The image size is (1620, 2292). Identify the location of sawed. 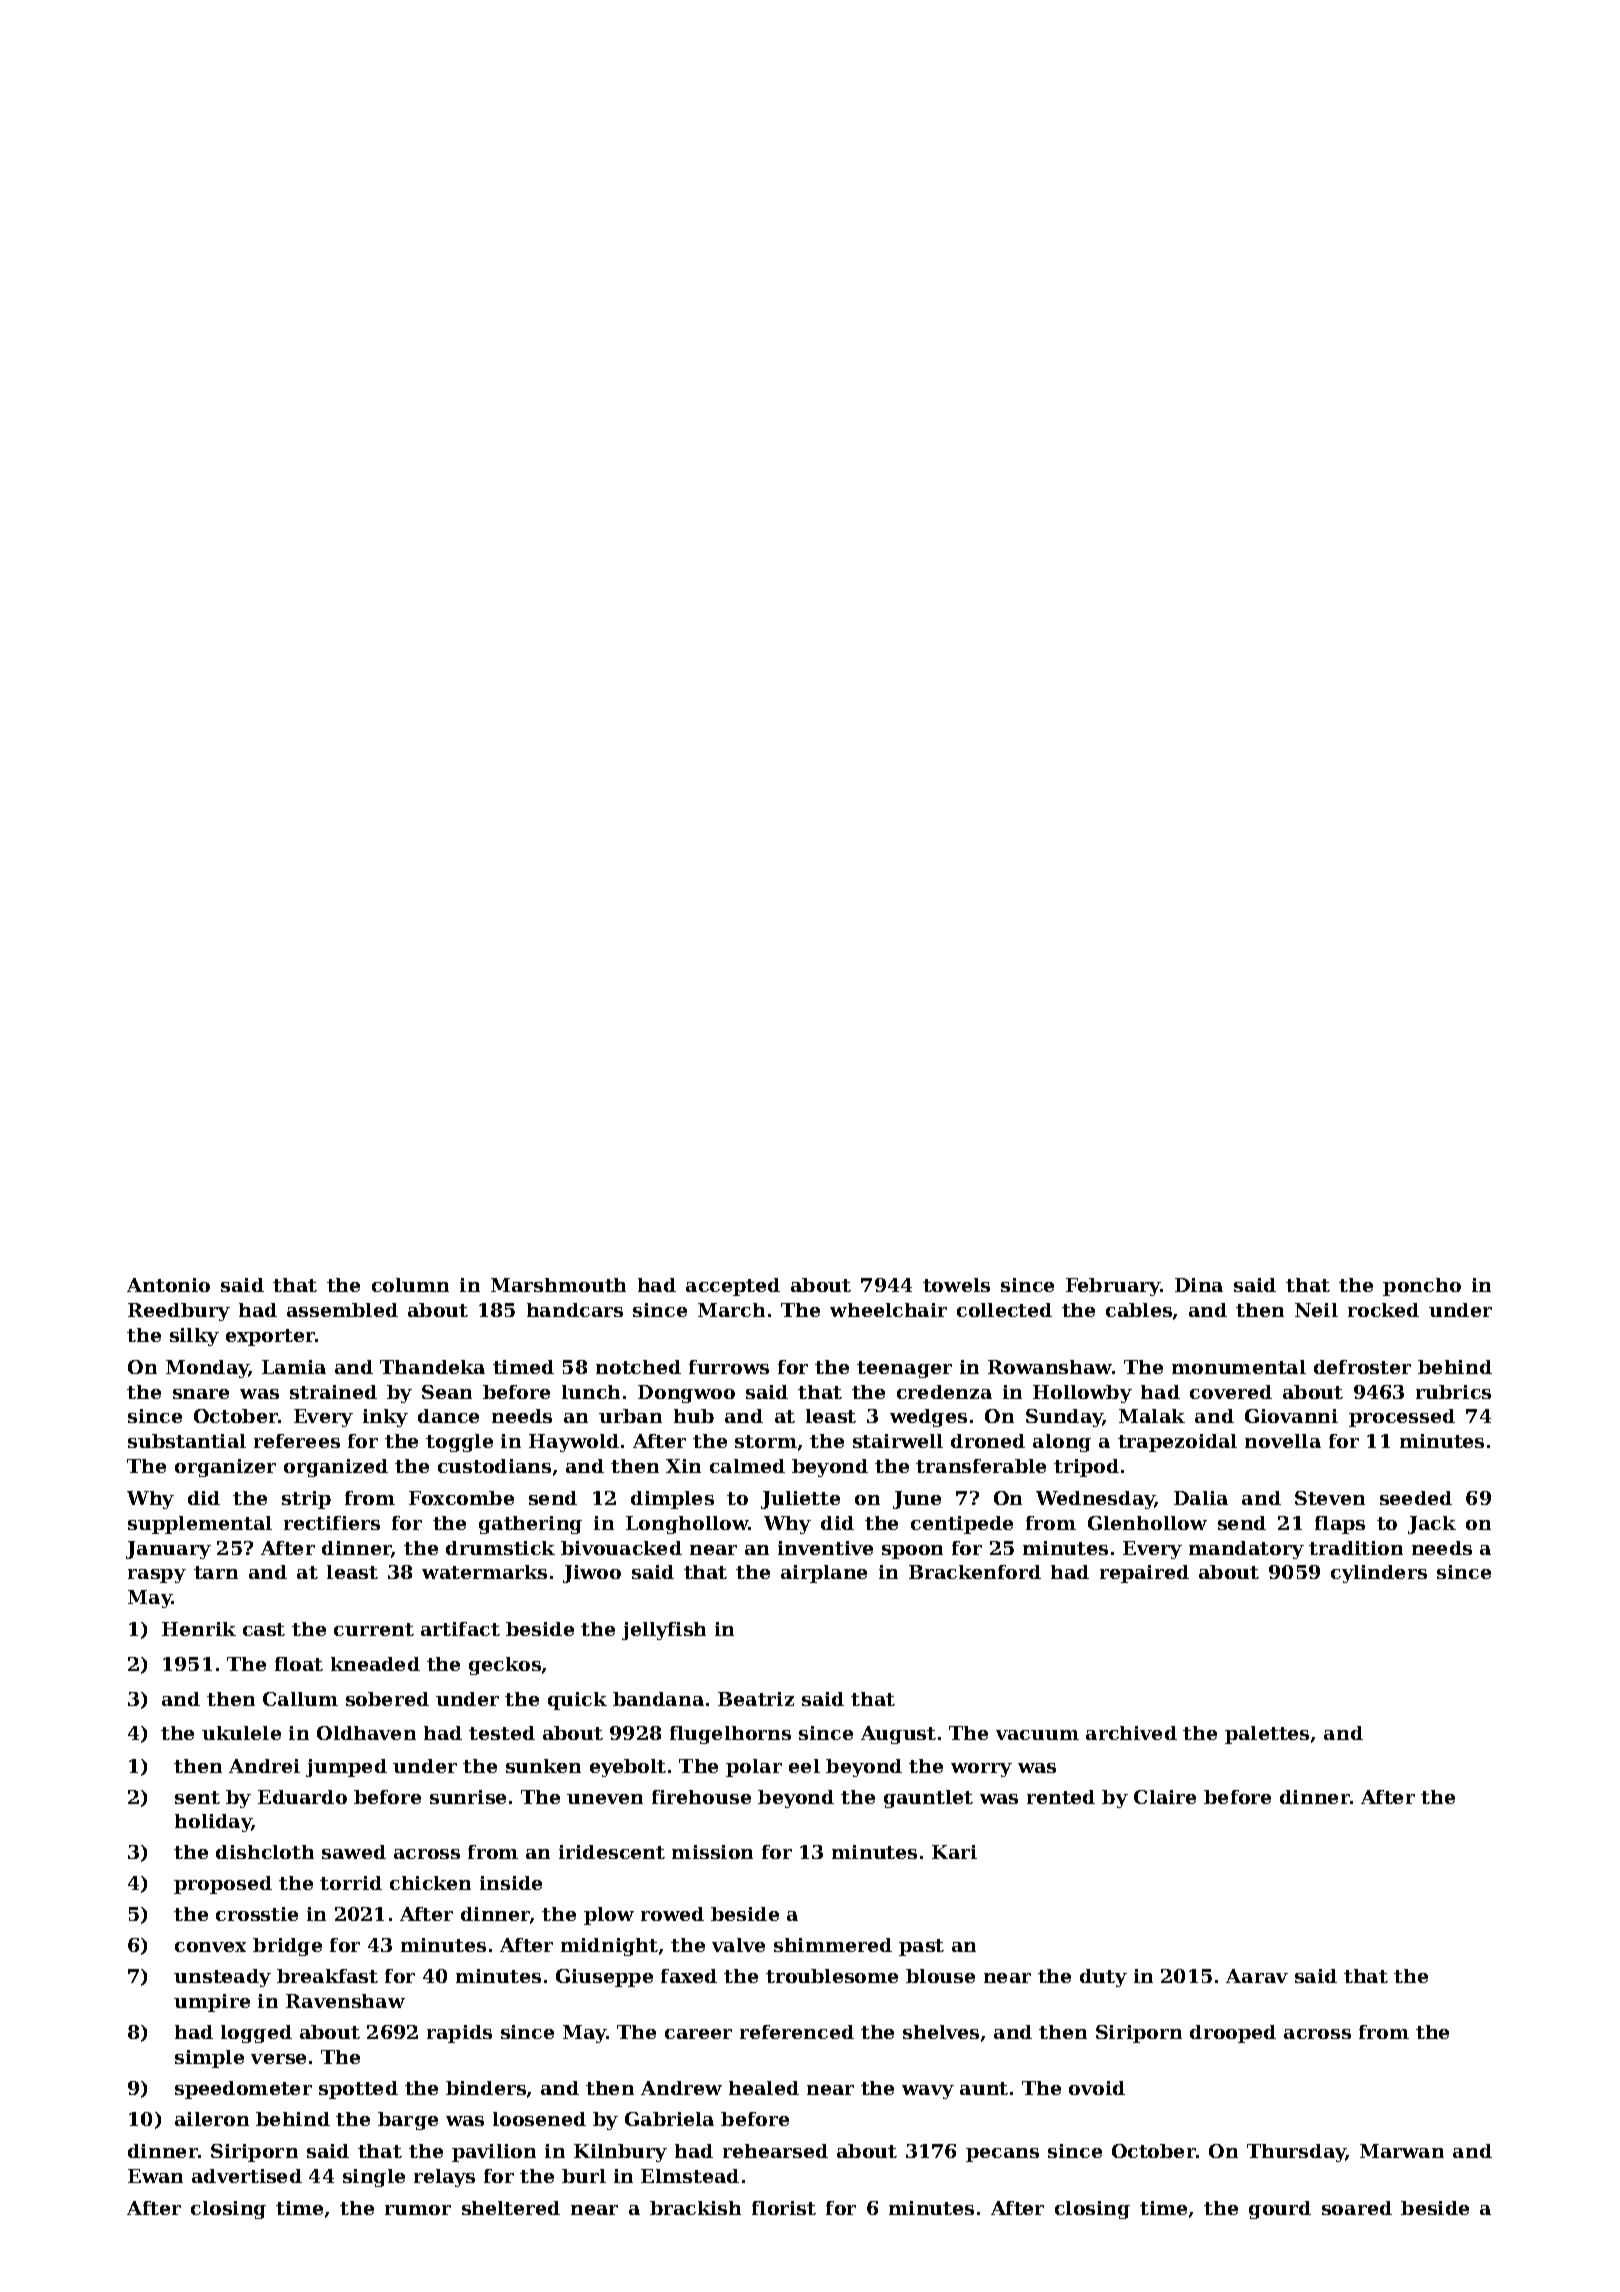
(354, 1852).
